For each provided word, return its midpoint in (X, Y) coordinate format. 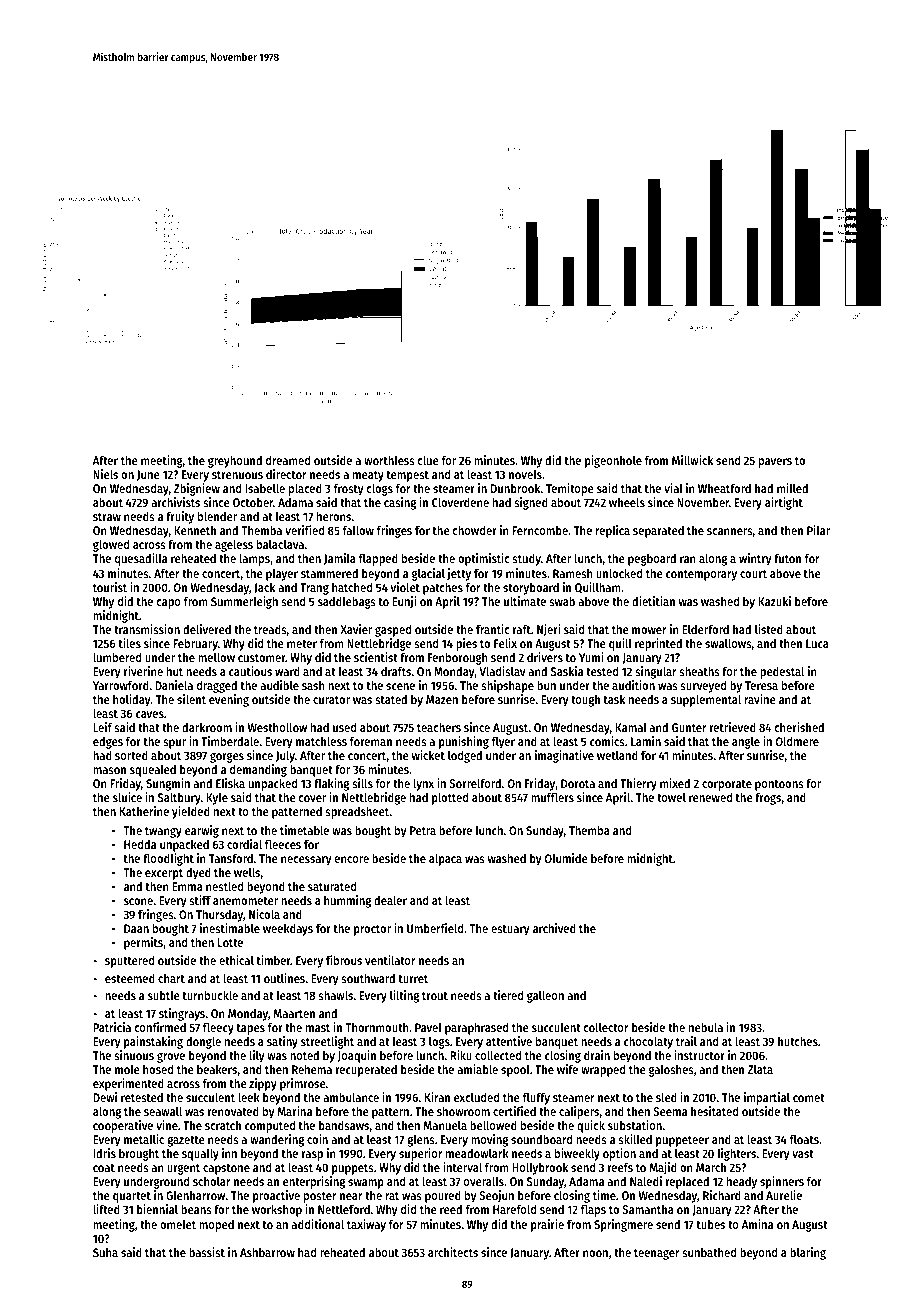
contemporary (701, 575)
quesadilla (141, 559)
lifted (106, 1209)
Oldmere (797, 741)
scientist (376, 657)
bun (546, 685)
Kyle (217, 798)
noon (595, 1253)
